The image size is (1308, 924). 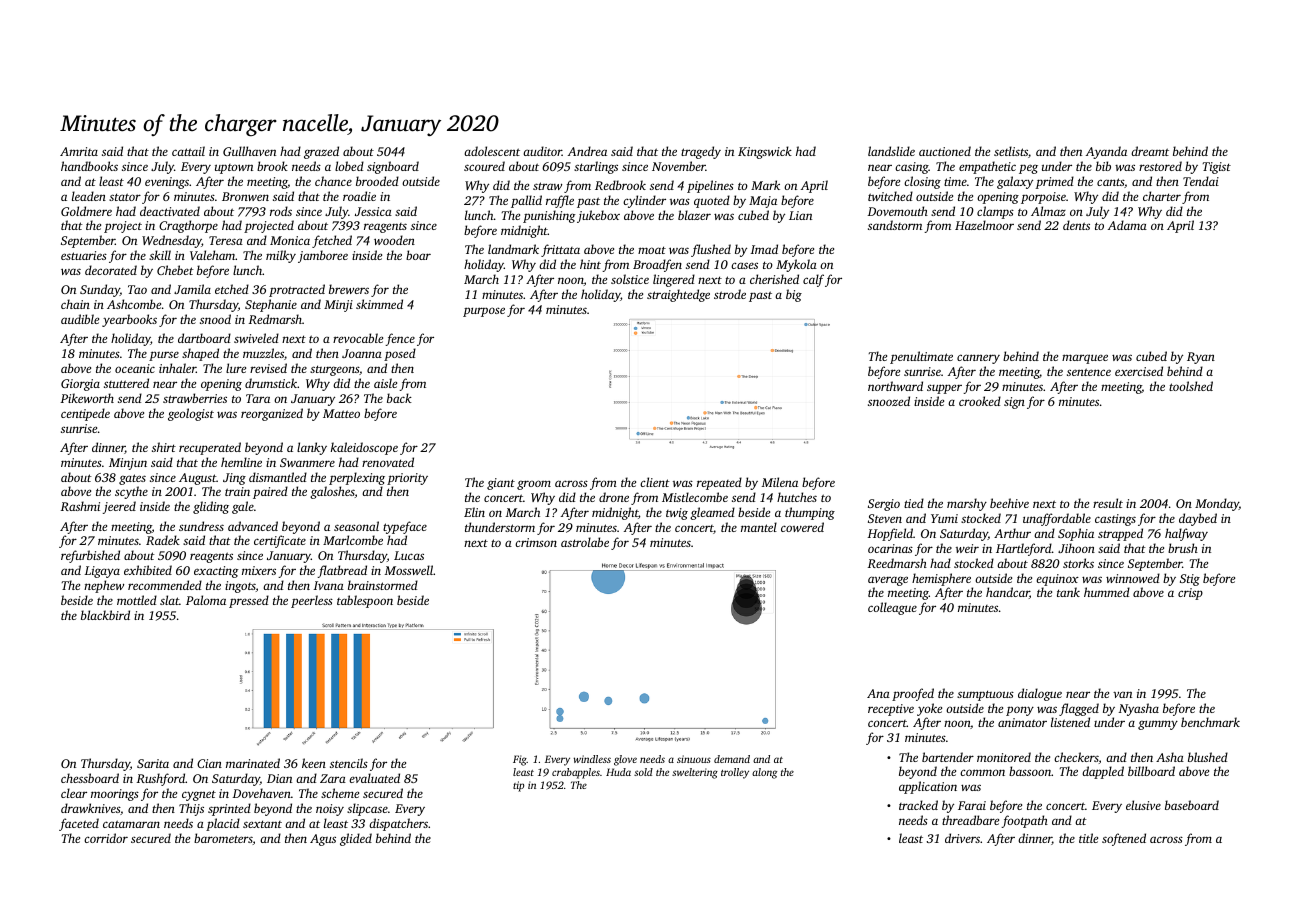 What do you see at coordinates (253, 526) in the page?
I see `advanced` at bounding box center [253, 526].
